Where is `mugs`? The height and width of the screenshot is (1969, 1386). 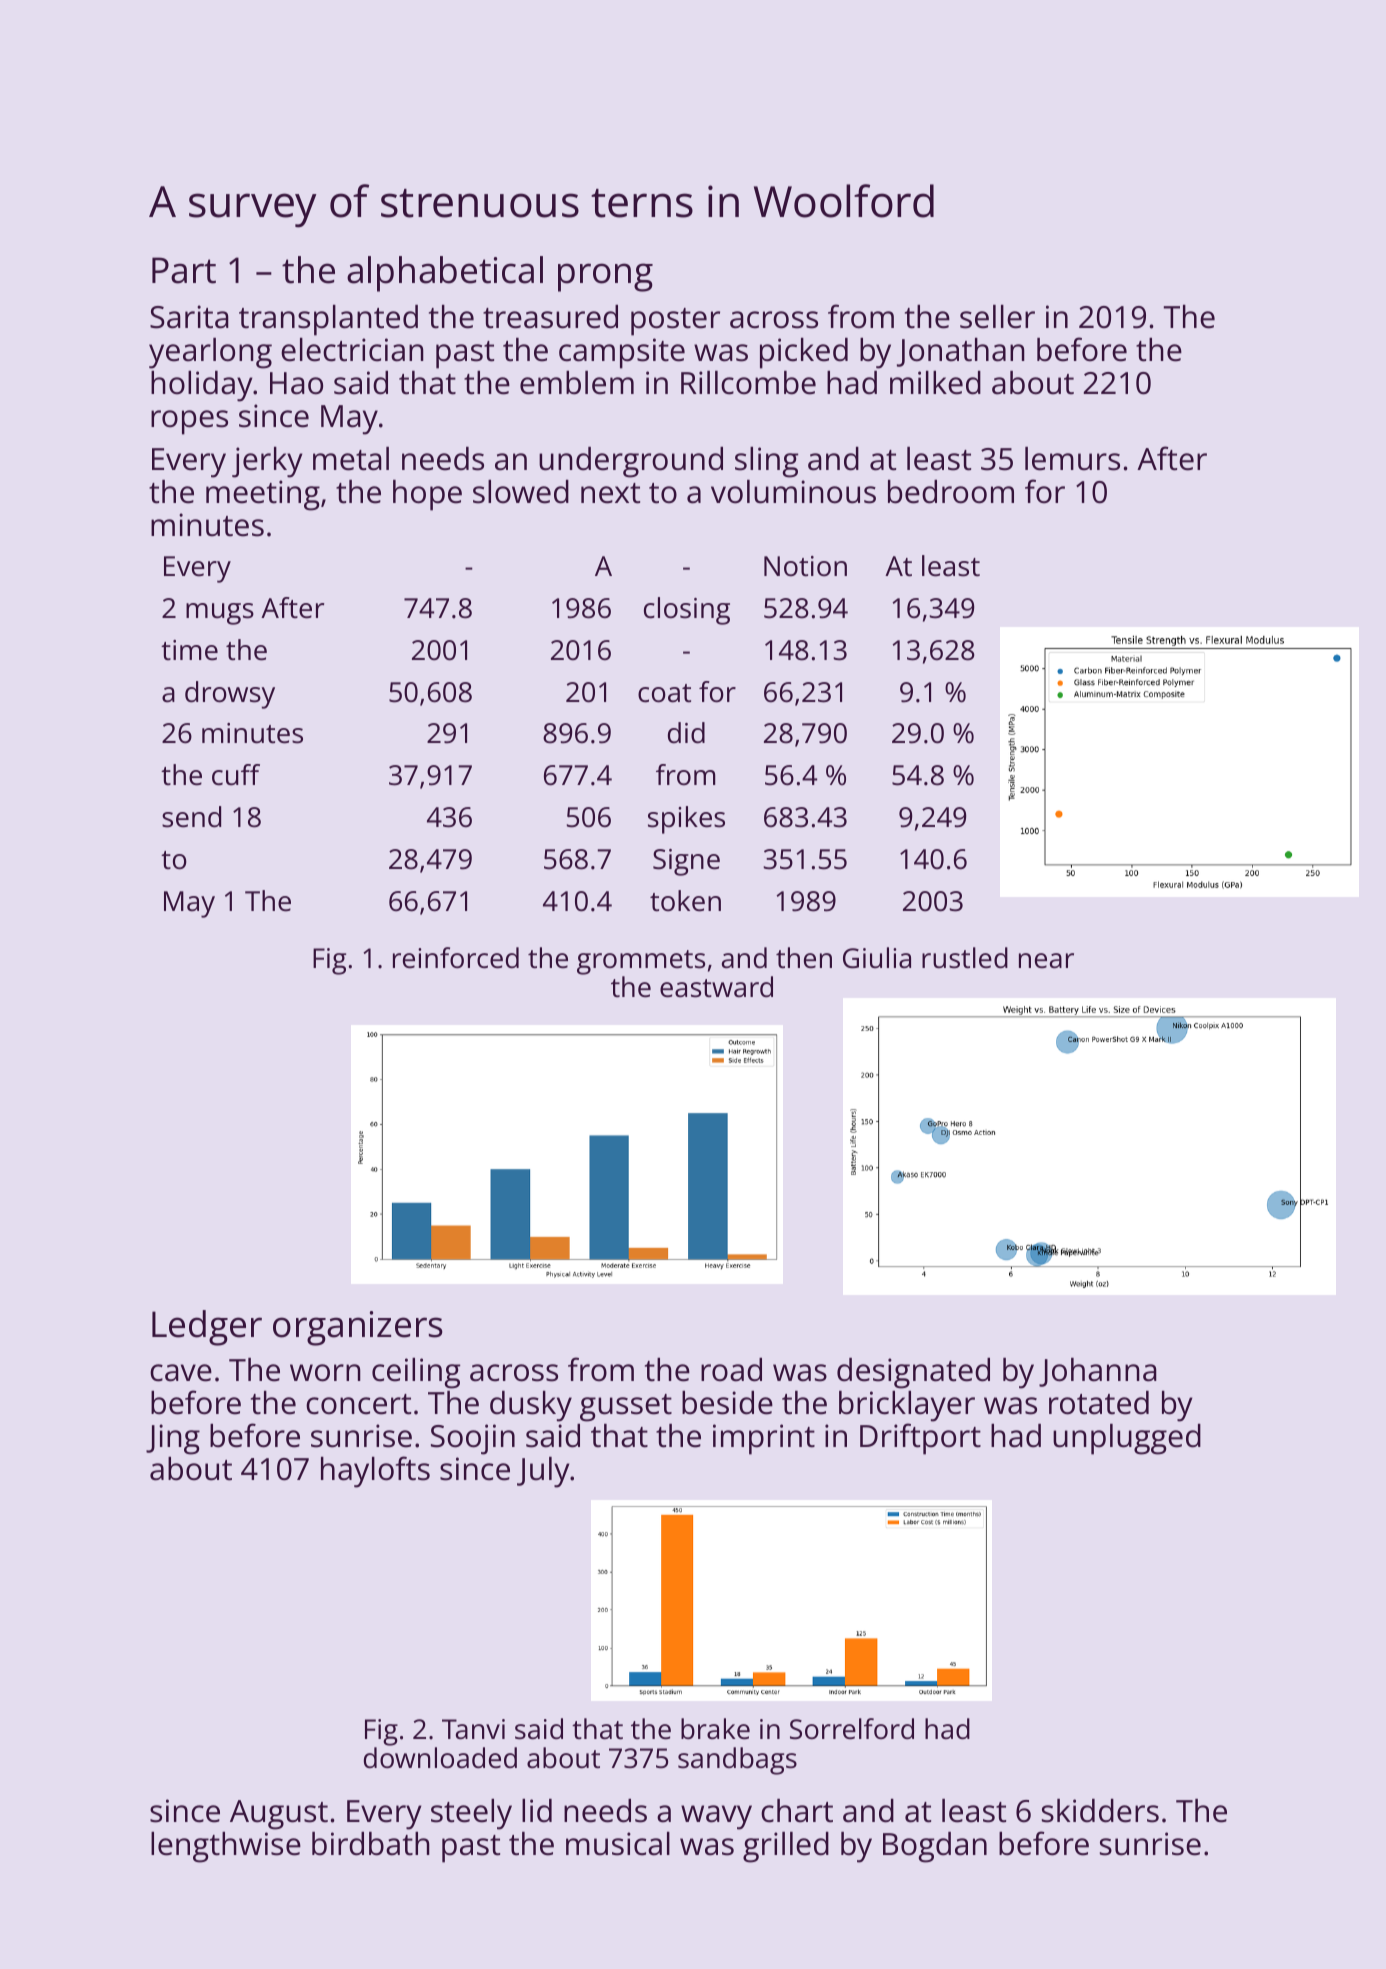
mugs is located at coordinates (220, 614).
